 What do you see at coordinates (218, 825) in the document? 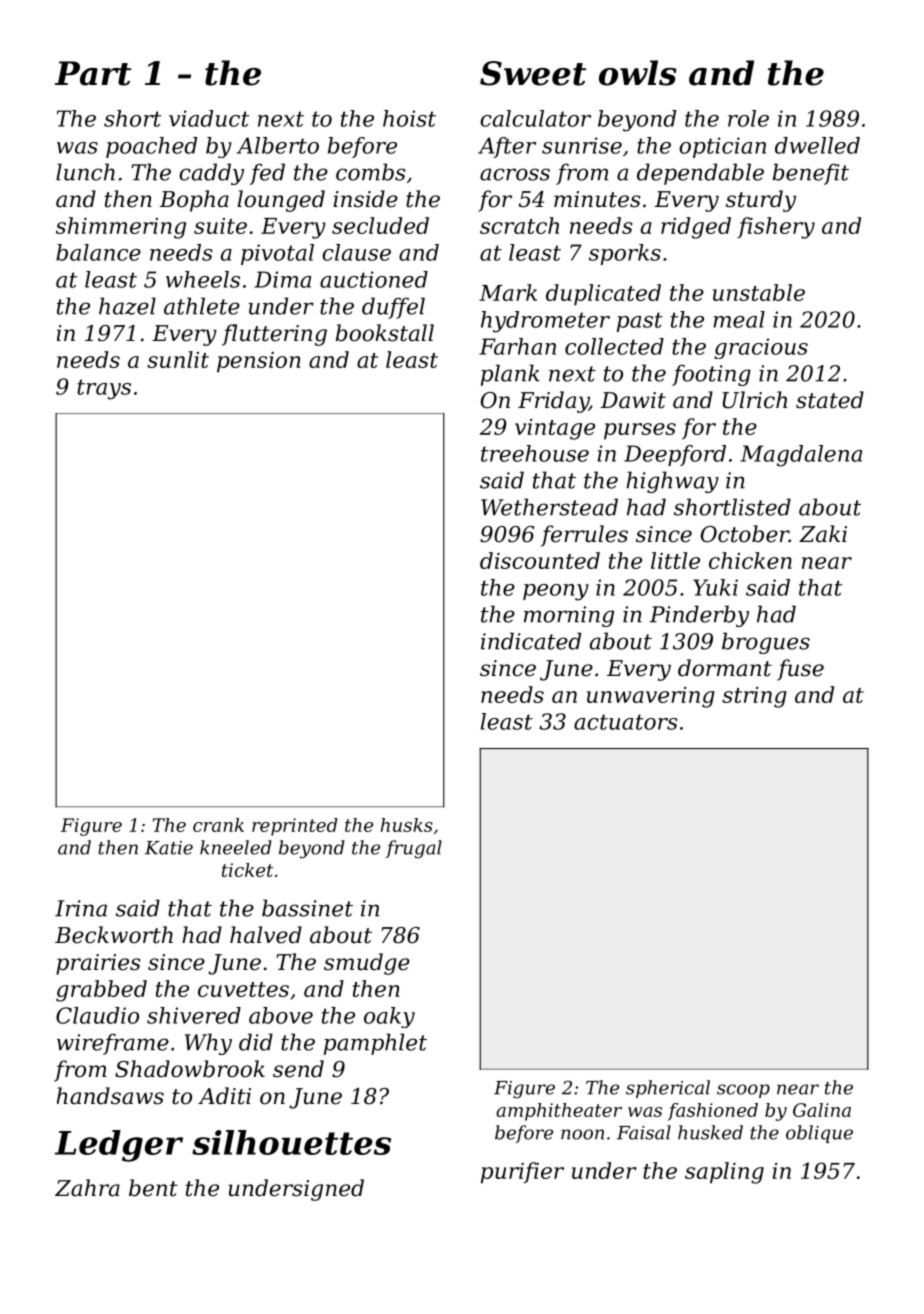
I see `crank` at bounding box center [218, 825].
